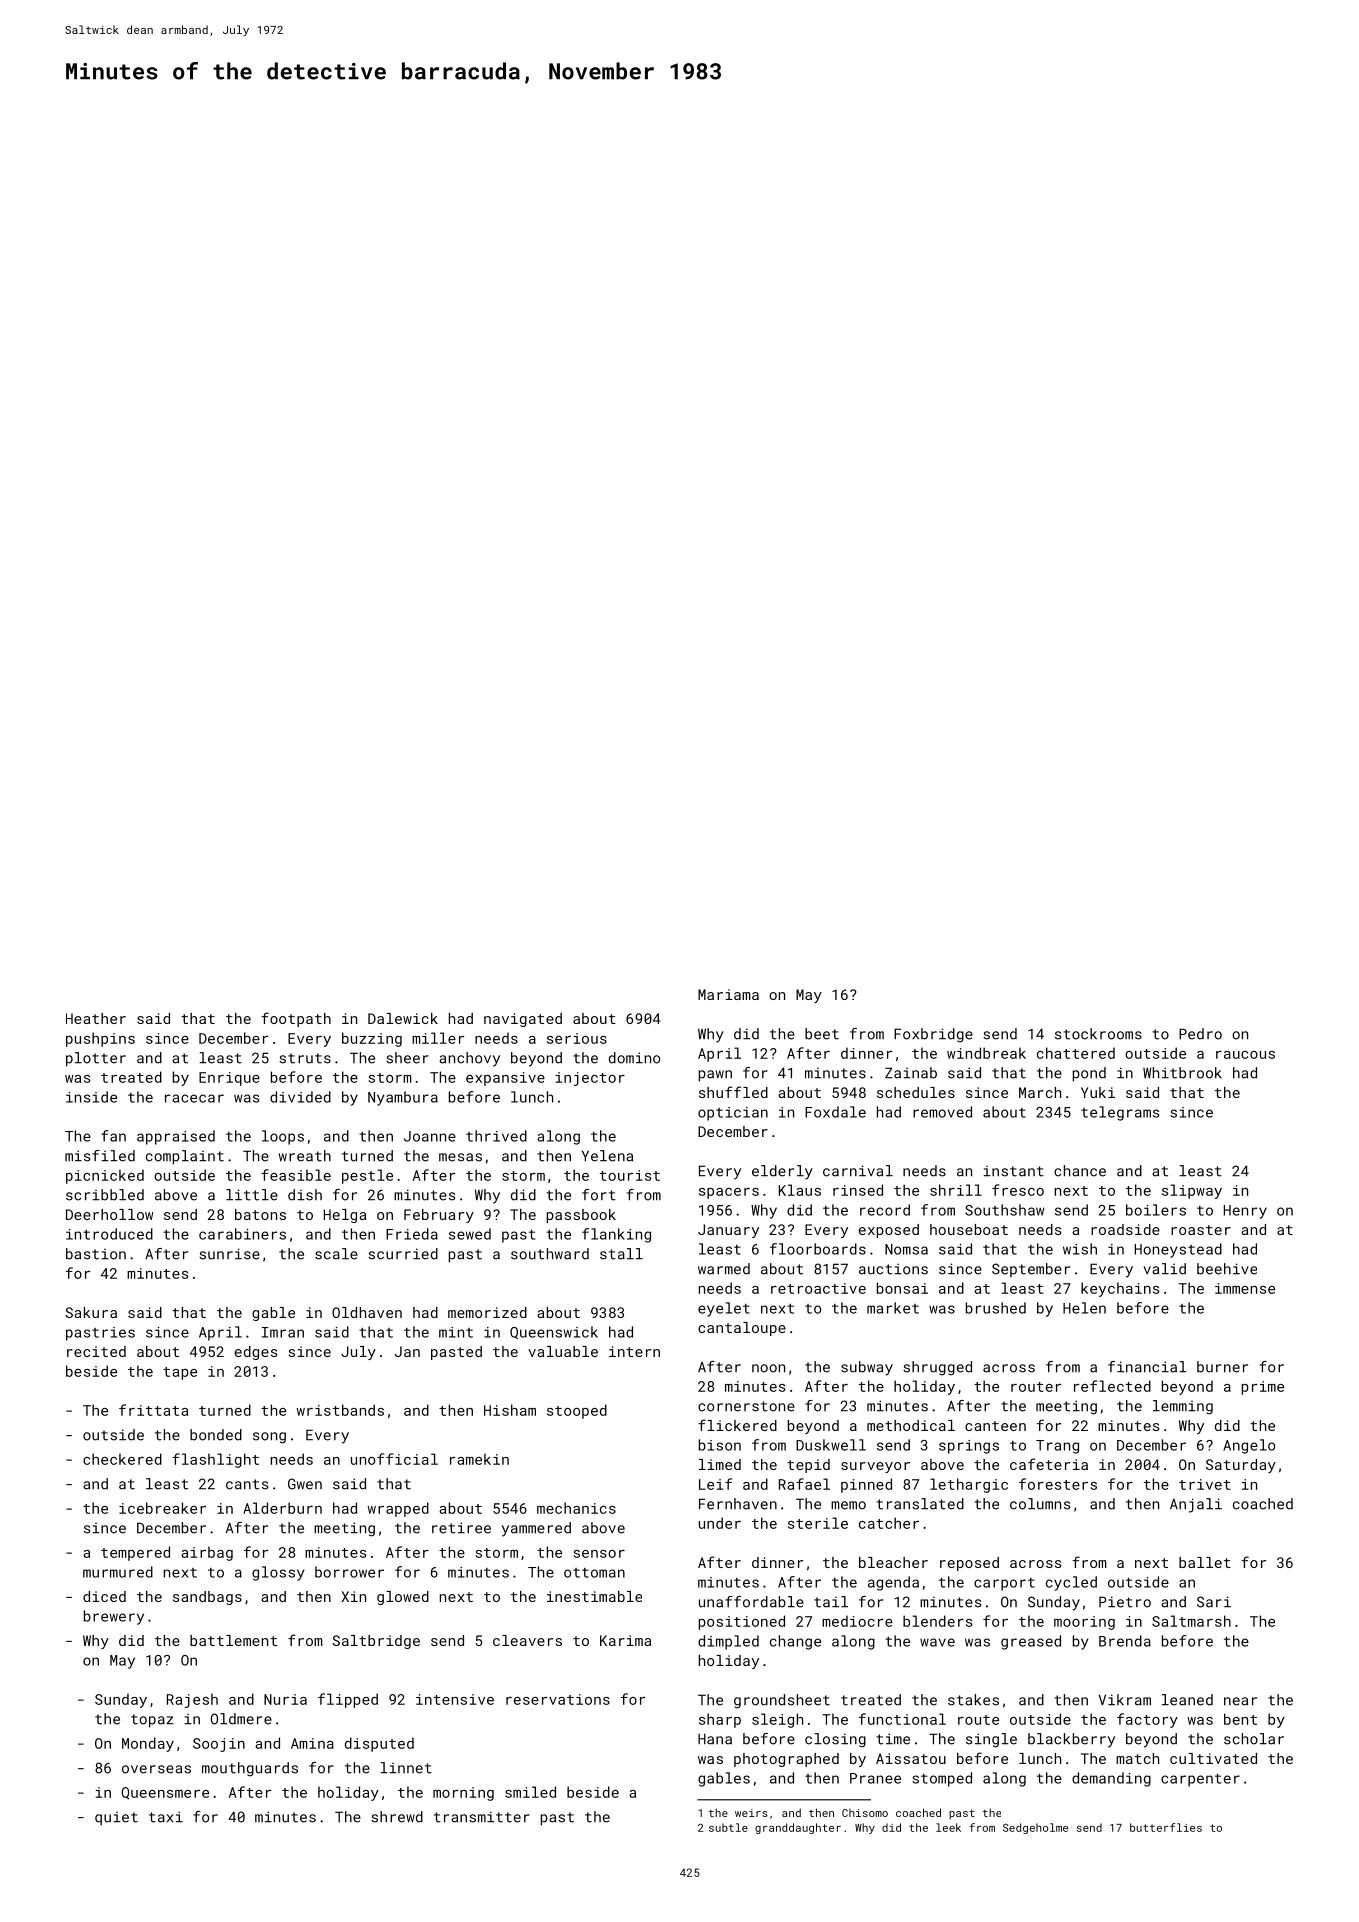 Image resolution: width=1359 pixels, height=1922 pixels. Describe the element at coordinates (283, 1332) in the document. I see `Imran` at that location.
